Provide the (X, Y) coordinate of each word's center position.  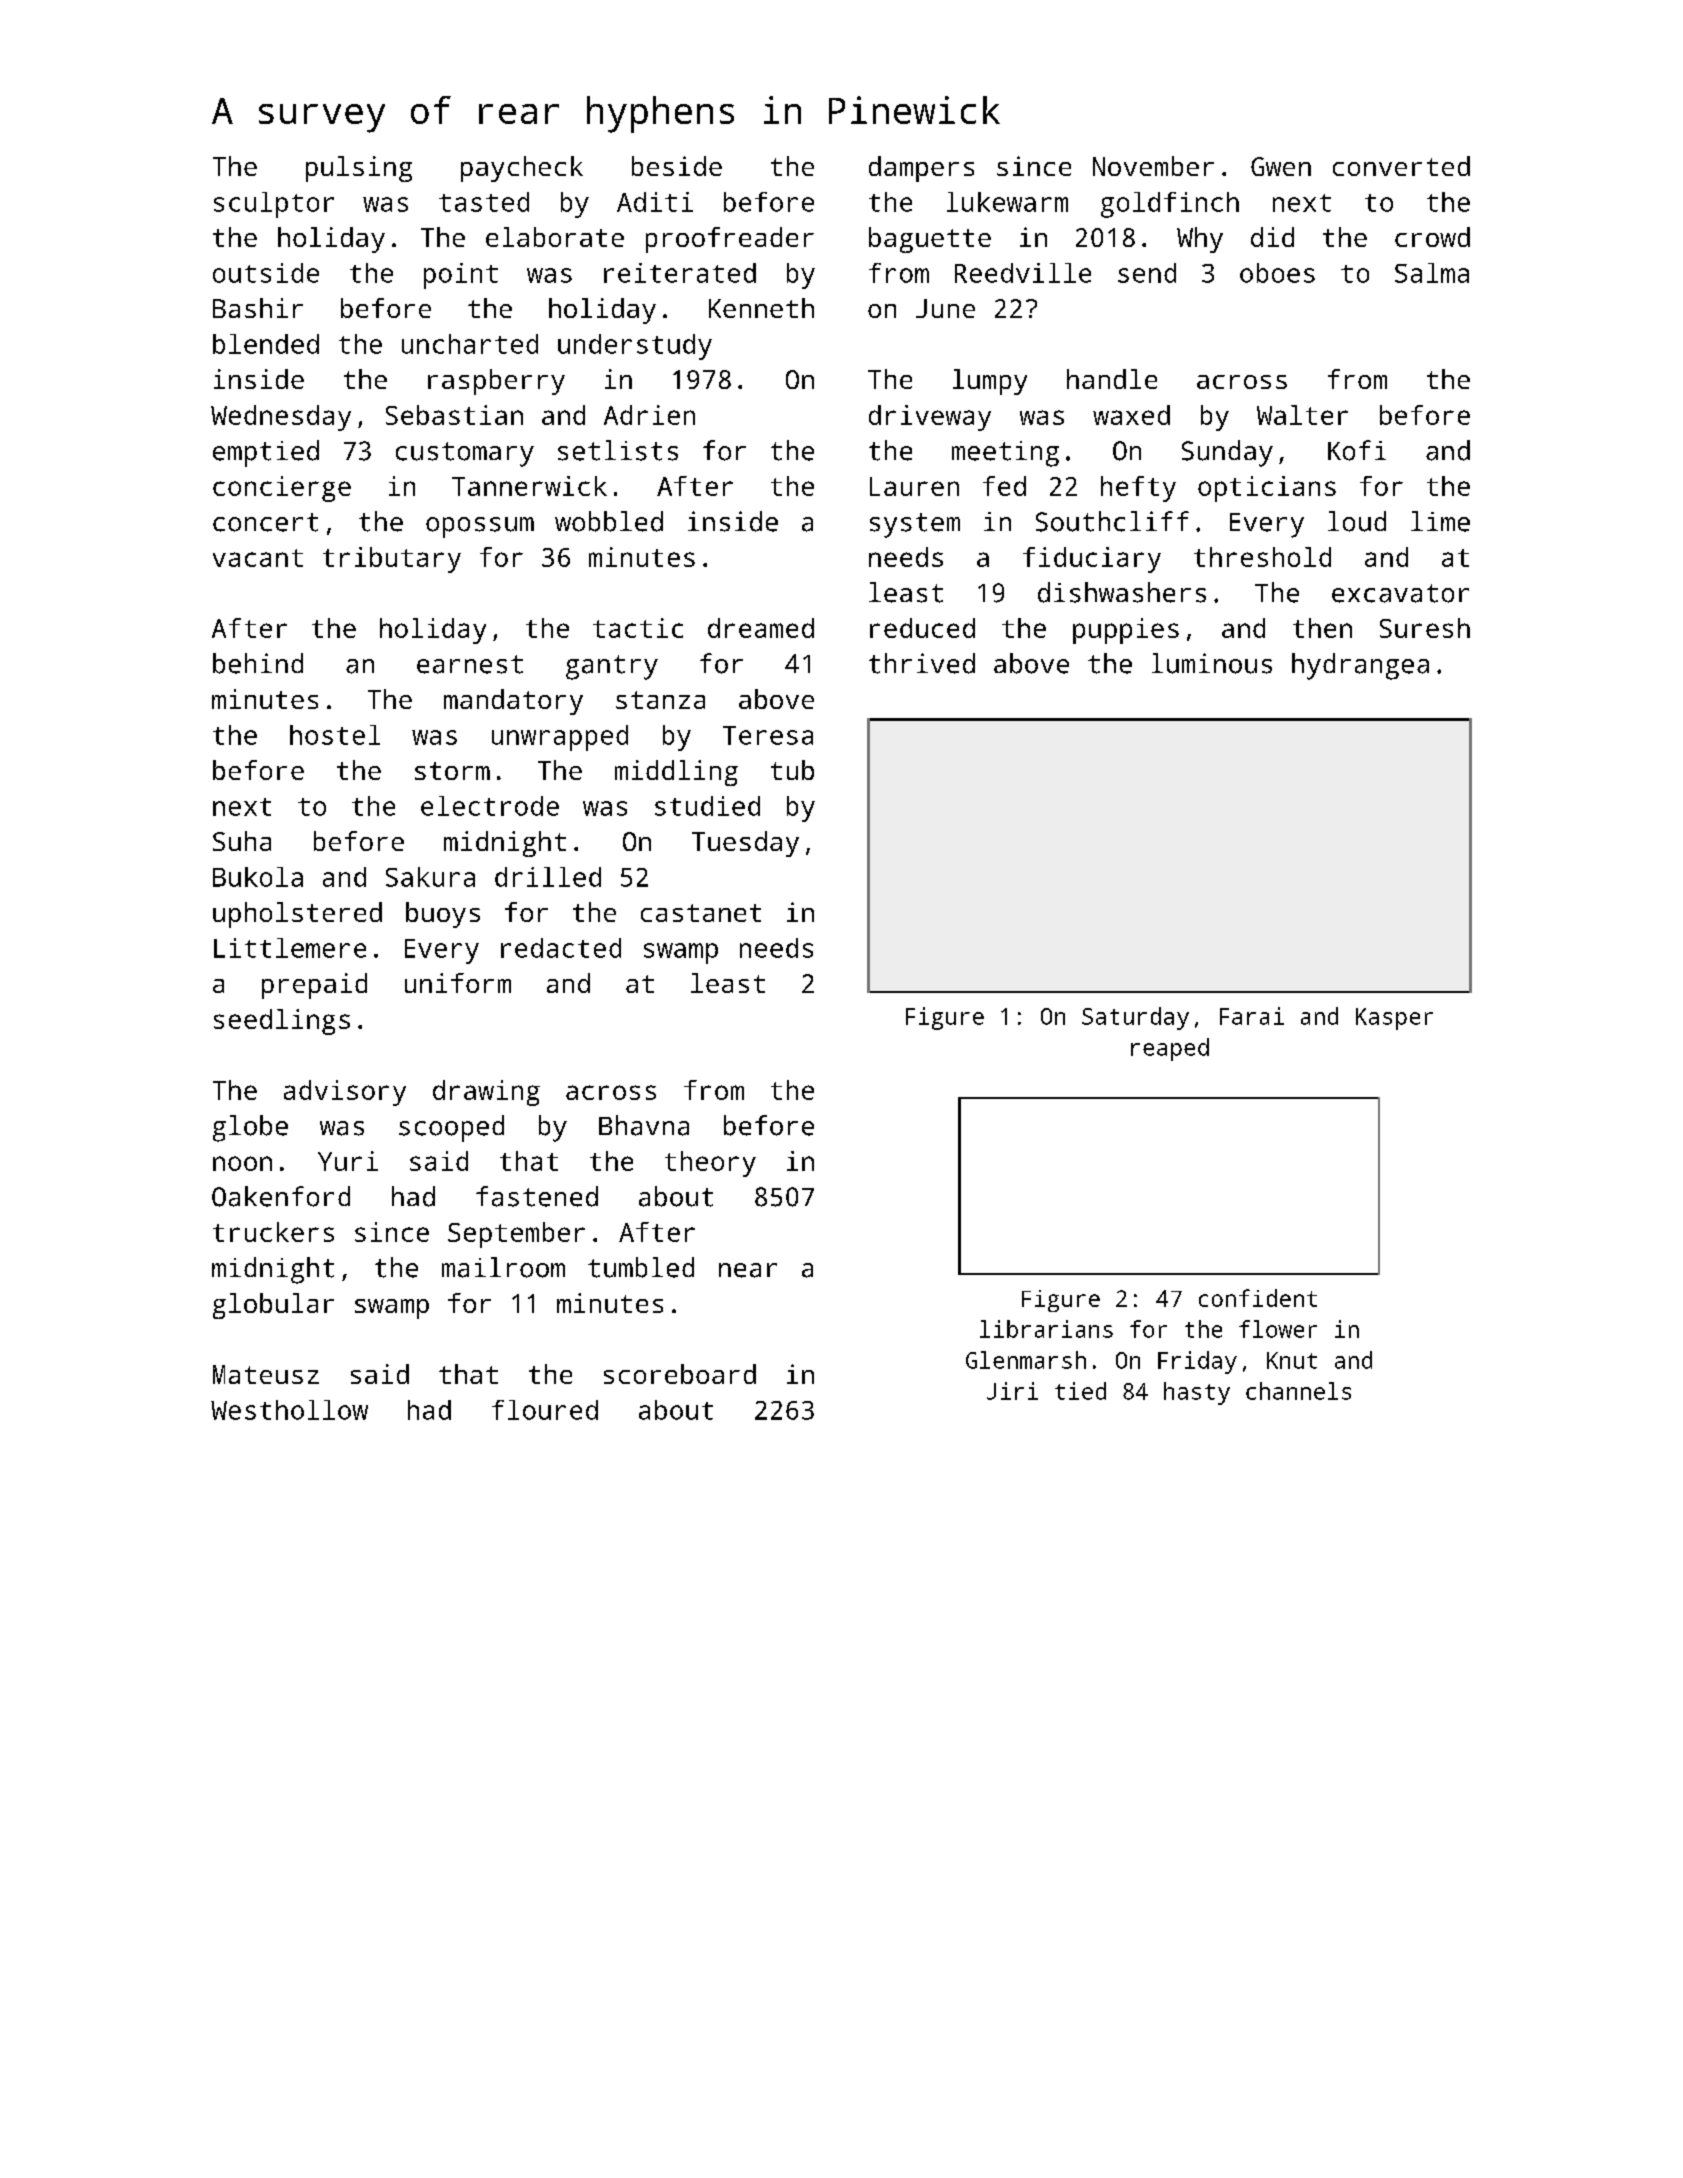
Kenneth (761, 308)
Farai (1252, 1016)
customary (465, 454)
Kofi (1357, 450)
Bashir (258, 308)
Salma (1432, 273)
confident (1258, 1298)
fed (1004, 486)
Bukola (258, 877)
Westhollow (289, 1410)
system (915, 525)
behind (258, 663)
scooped (451, 1128)
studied (707, 806)
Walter (1302, 415)
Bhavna (644, 1125)
